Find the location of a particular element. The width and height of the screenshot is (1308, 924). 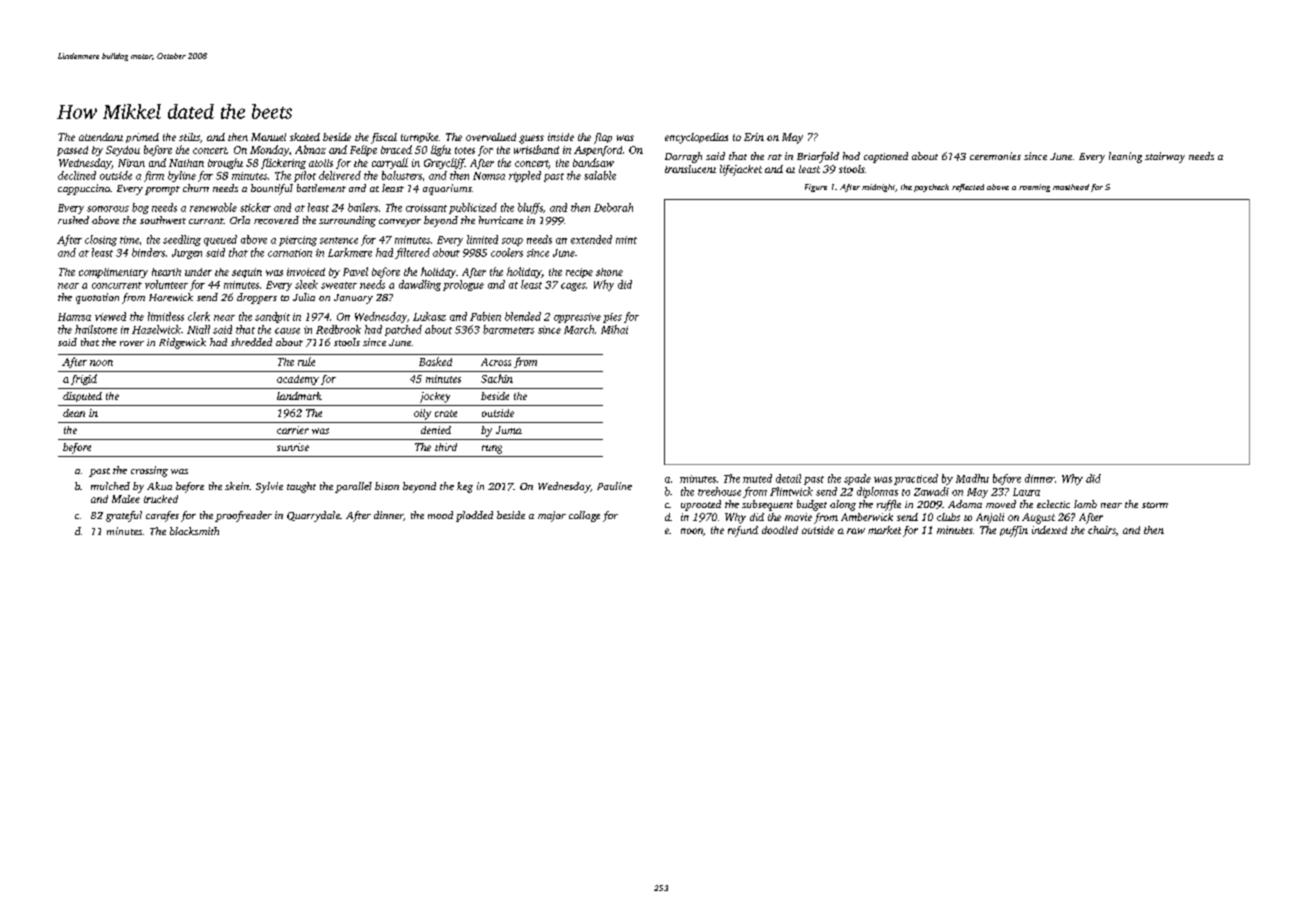

cages is located at coordinates (573, 287).
